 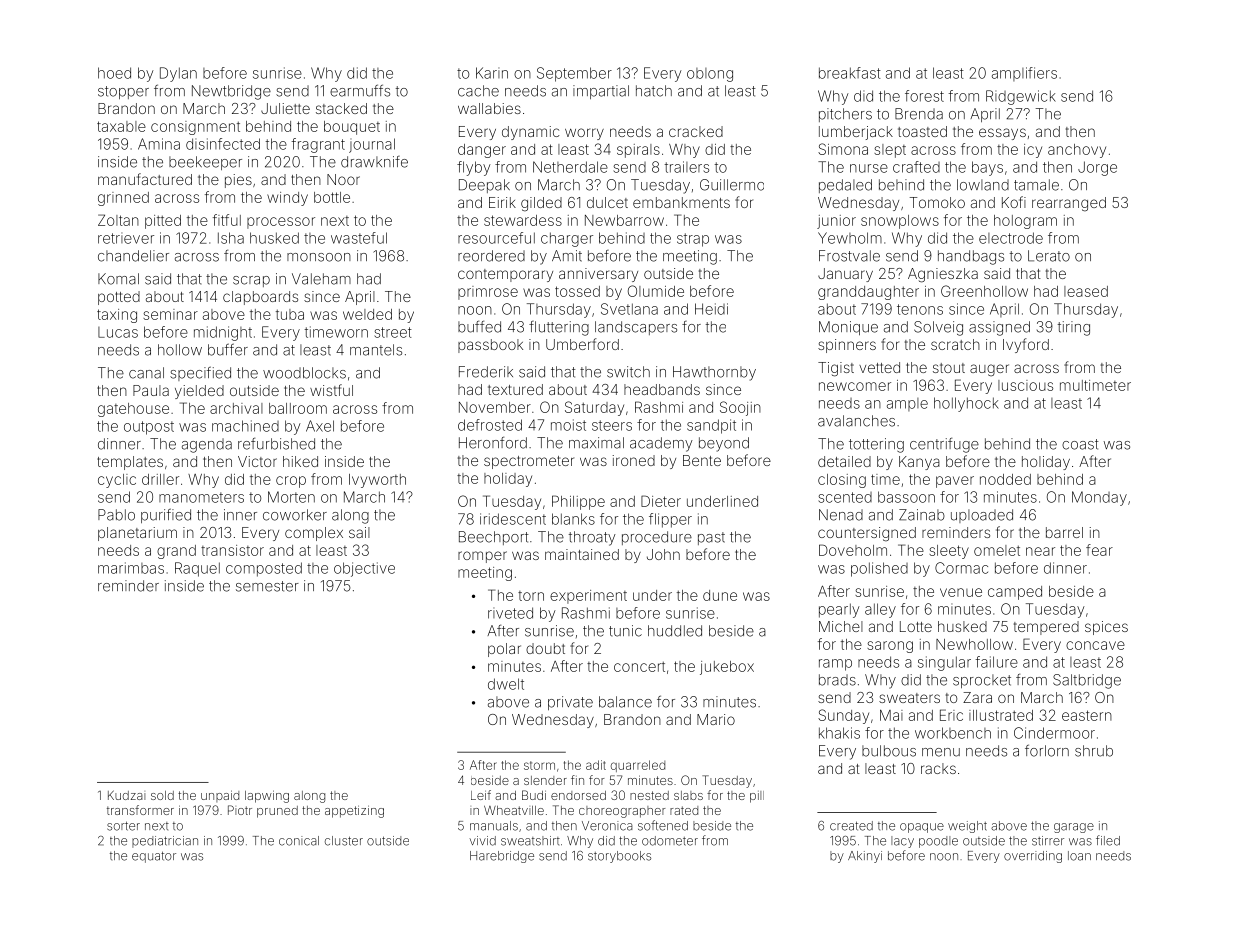 What do you see at coordinates (162, 795) in the document?
I see `sold` at bounding box center [162, 795].
